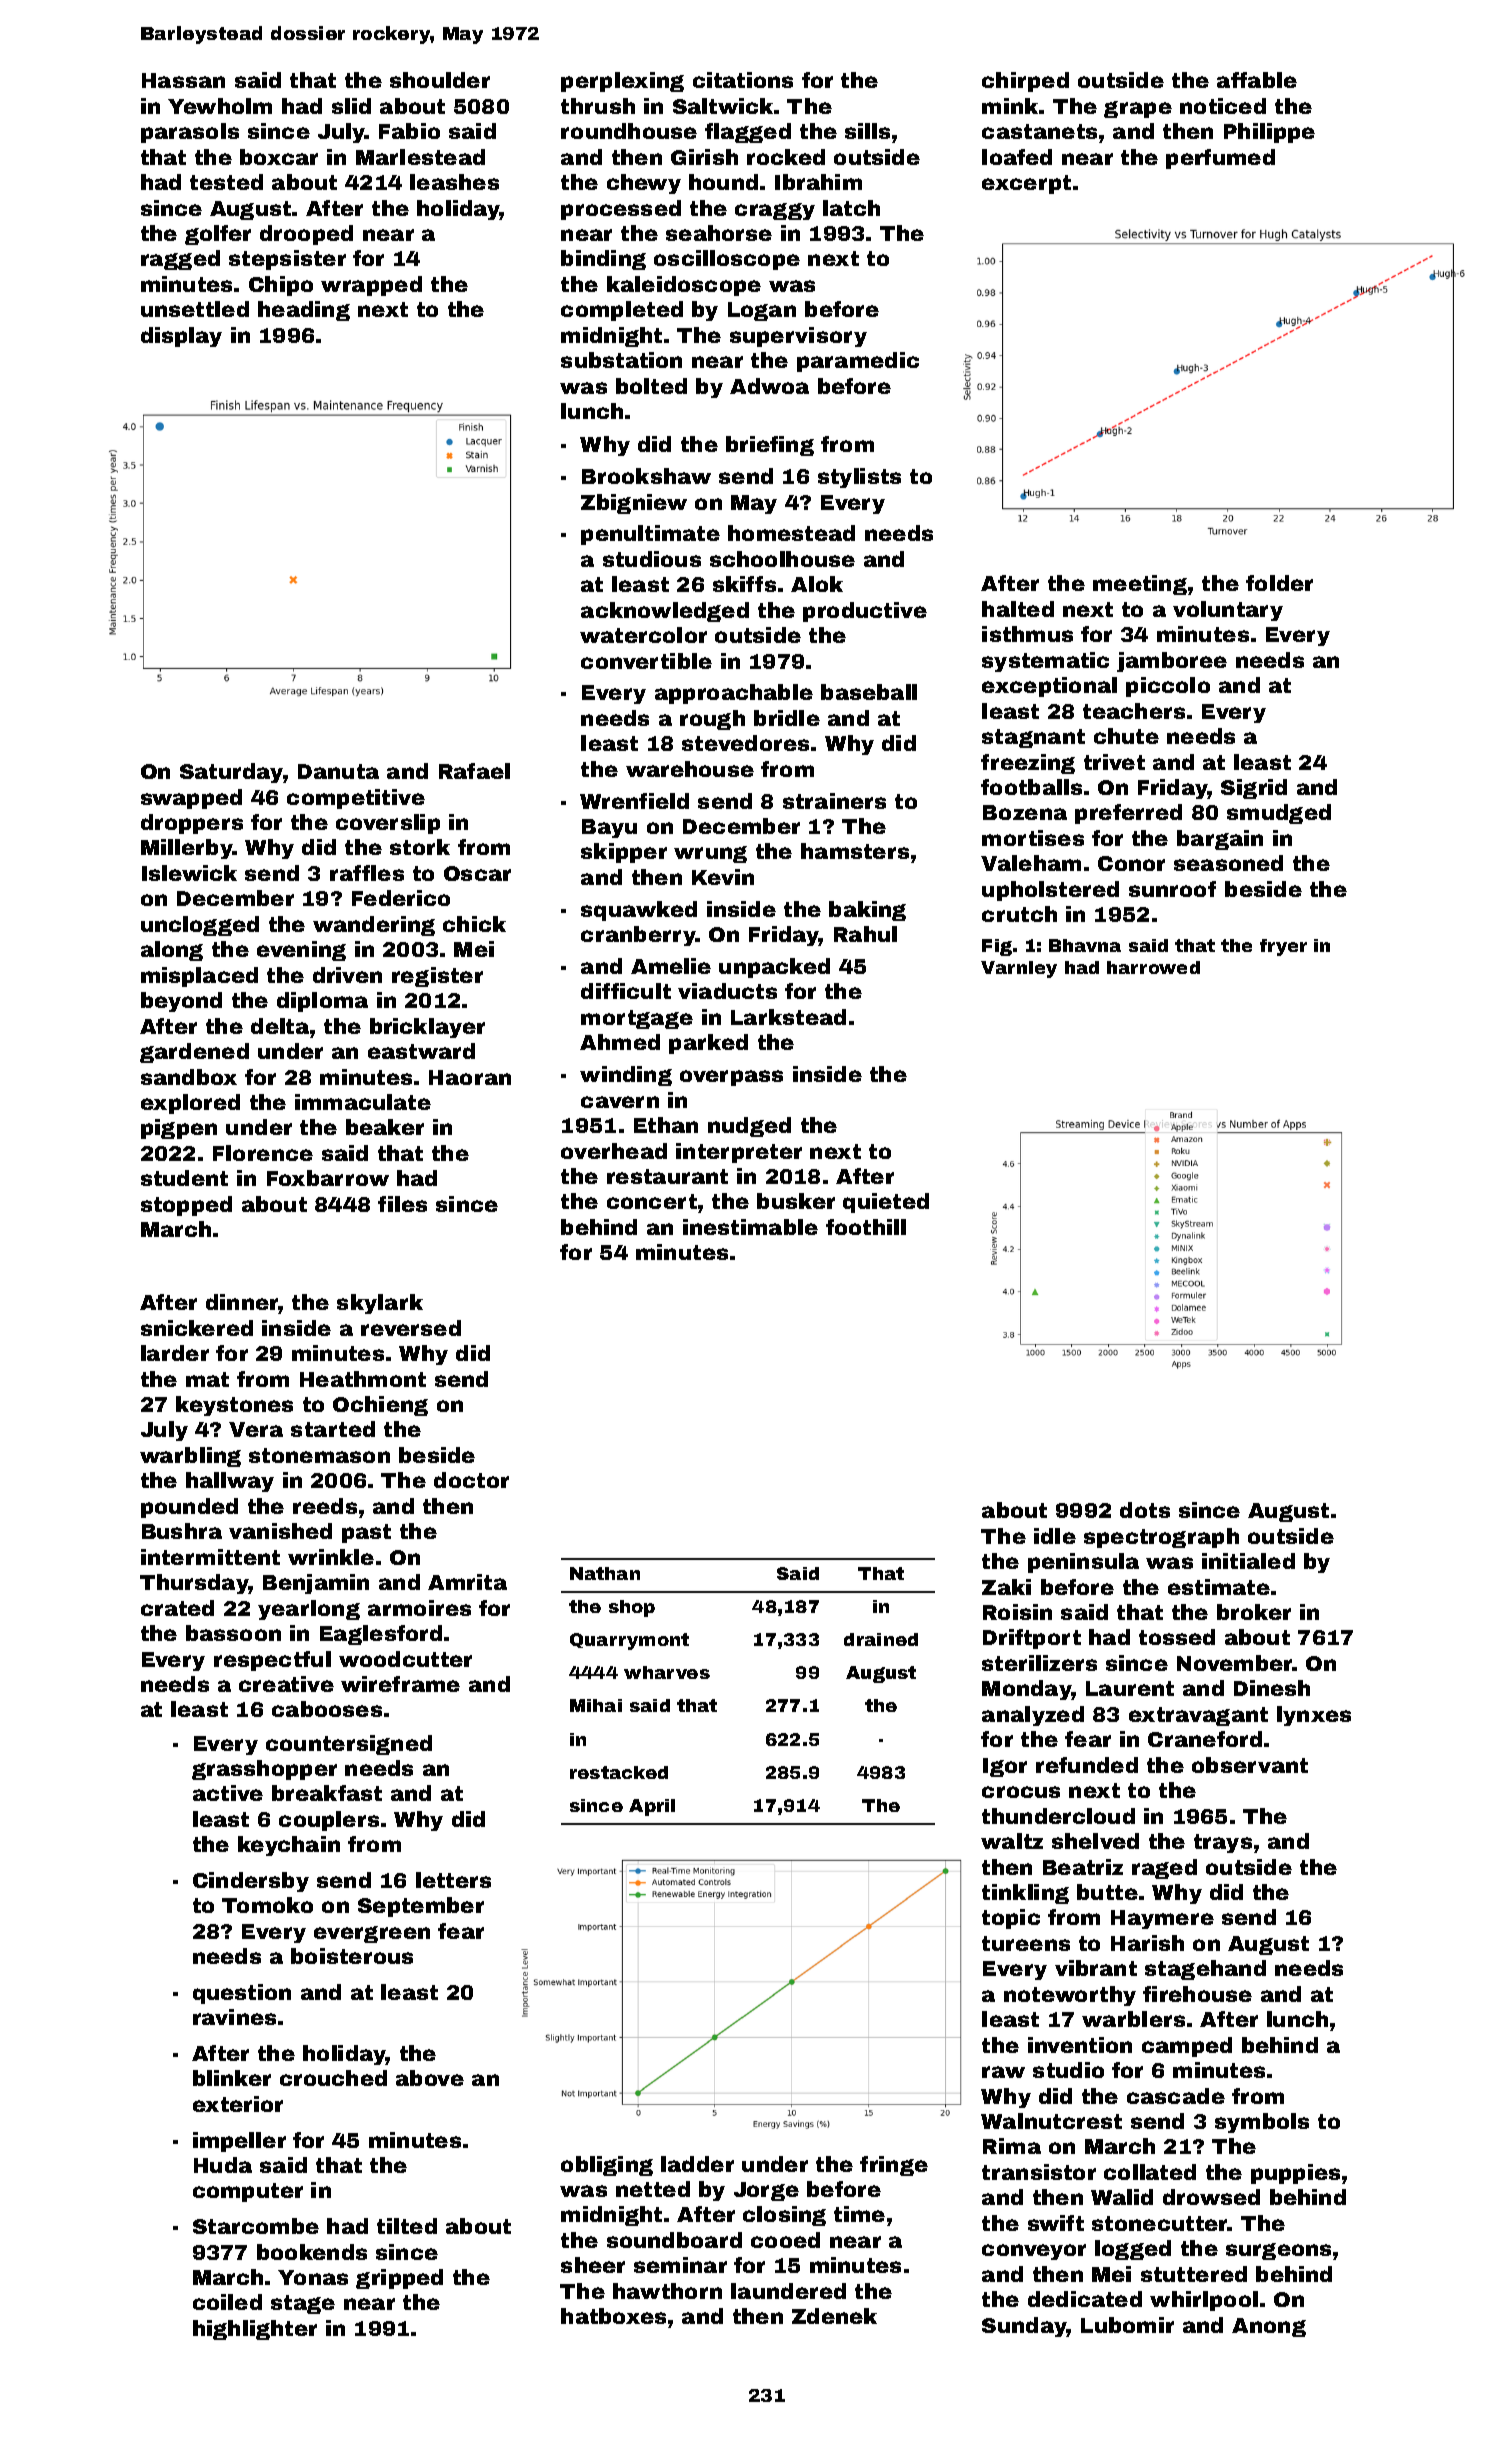 This page has width=1496, height=2464. I want to click on folder, so click(1279, 583).
